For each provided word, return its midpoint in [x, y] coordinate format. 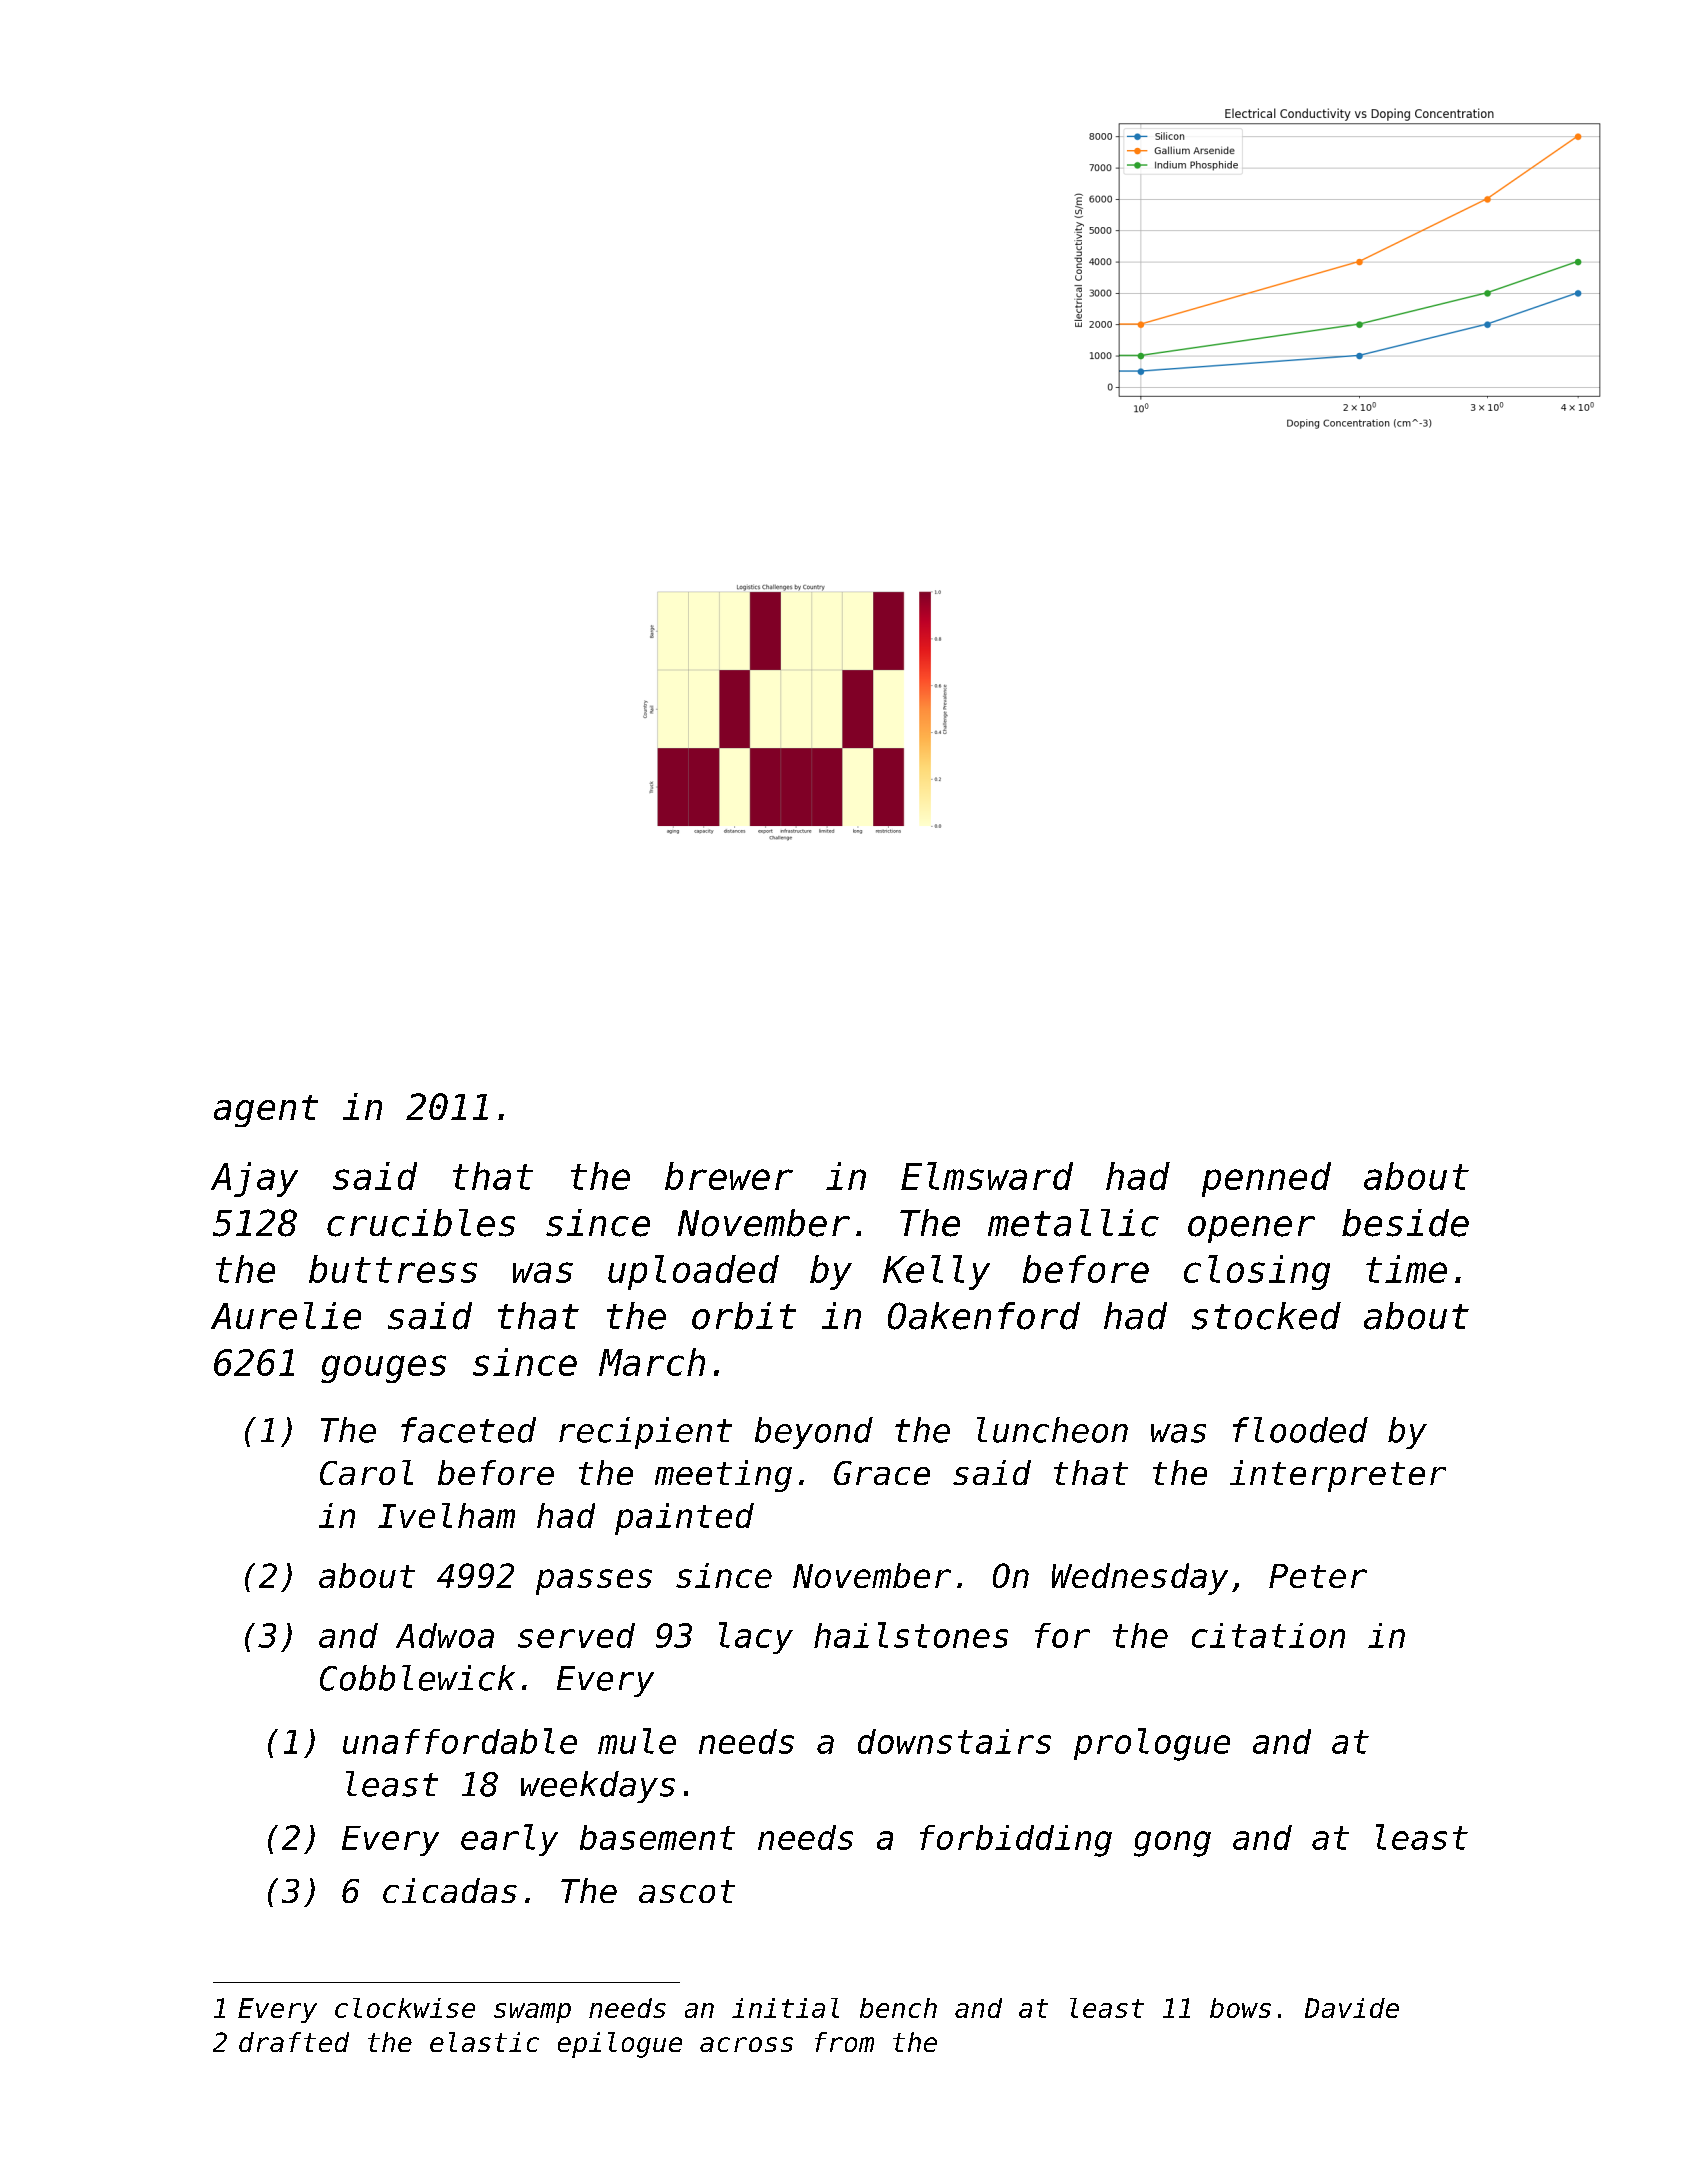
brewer [729, 1176]
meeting [723, 1476]
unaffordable [460, 1741]
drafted [294, 2042]
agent [266, 1111]
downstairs [954, 1741]
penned [1266, 1179]
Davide [1352, 2008]
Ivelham [446, 1515]
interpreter [1338, 1476]
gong [1172, 1844]
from [844, 2042]
